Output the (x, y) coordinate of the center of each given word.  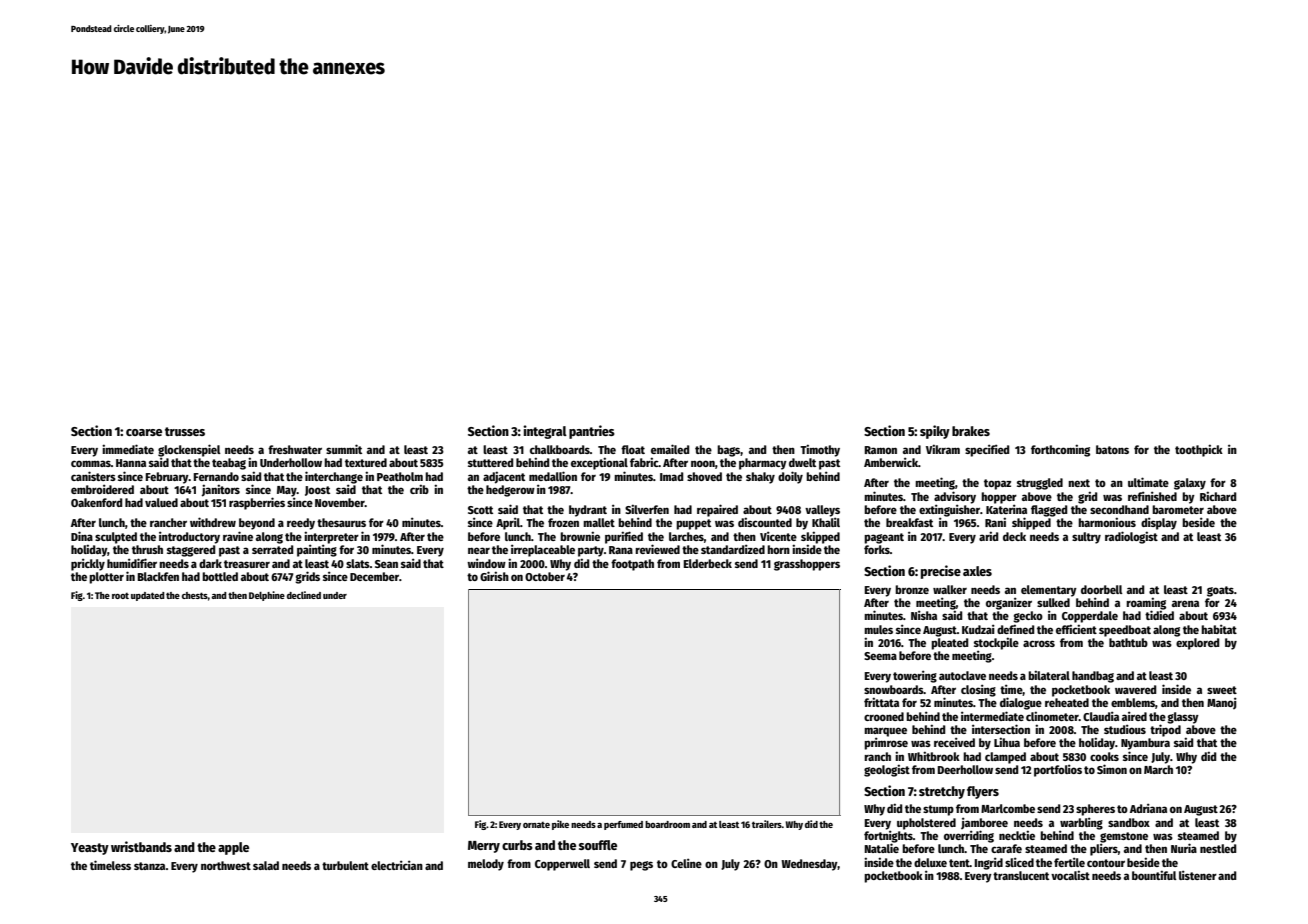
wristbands (141, 846)
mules (878, 629)
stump (938, 810)
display (1159, 523)
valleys (822, 511)
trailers (767, 824)
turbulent (345, 865)
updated (148, 596)
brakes (971, 431)
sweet (1222, 690)
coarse (144, 432)
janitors (221, 490)
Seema (880, 656)
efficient (1076, 629)
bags (728, 451)
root (120, 596)
